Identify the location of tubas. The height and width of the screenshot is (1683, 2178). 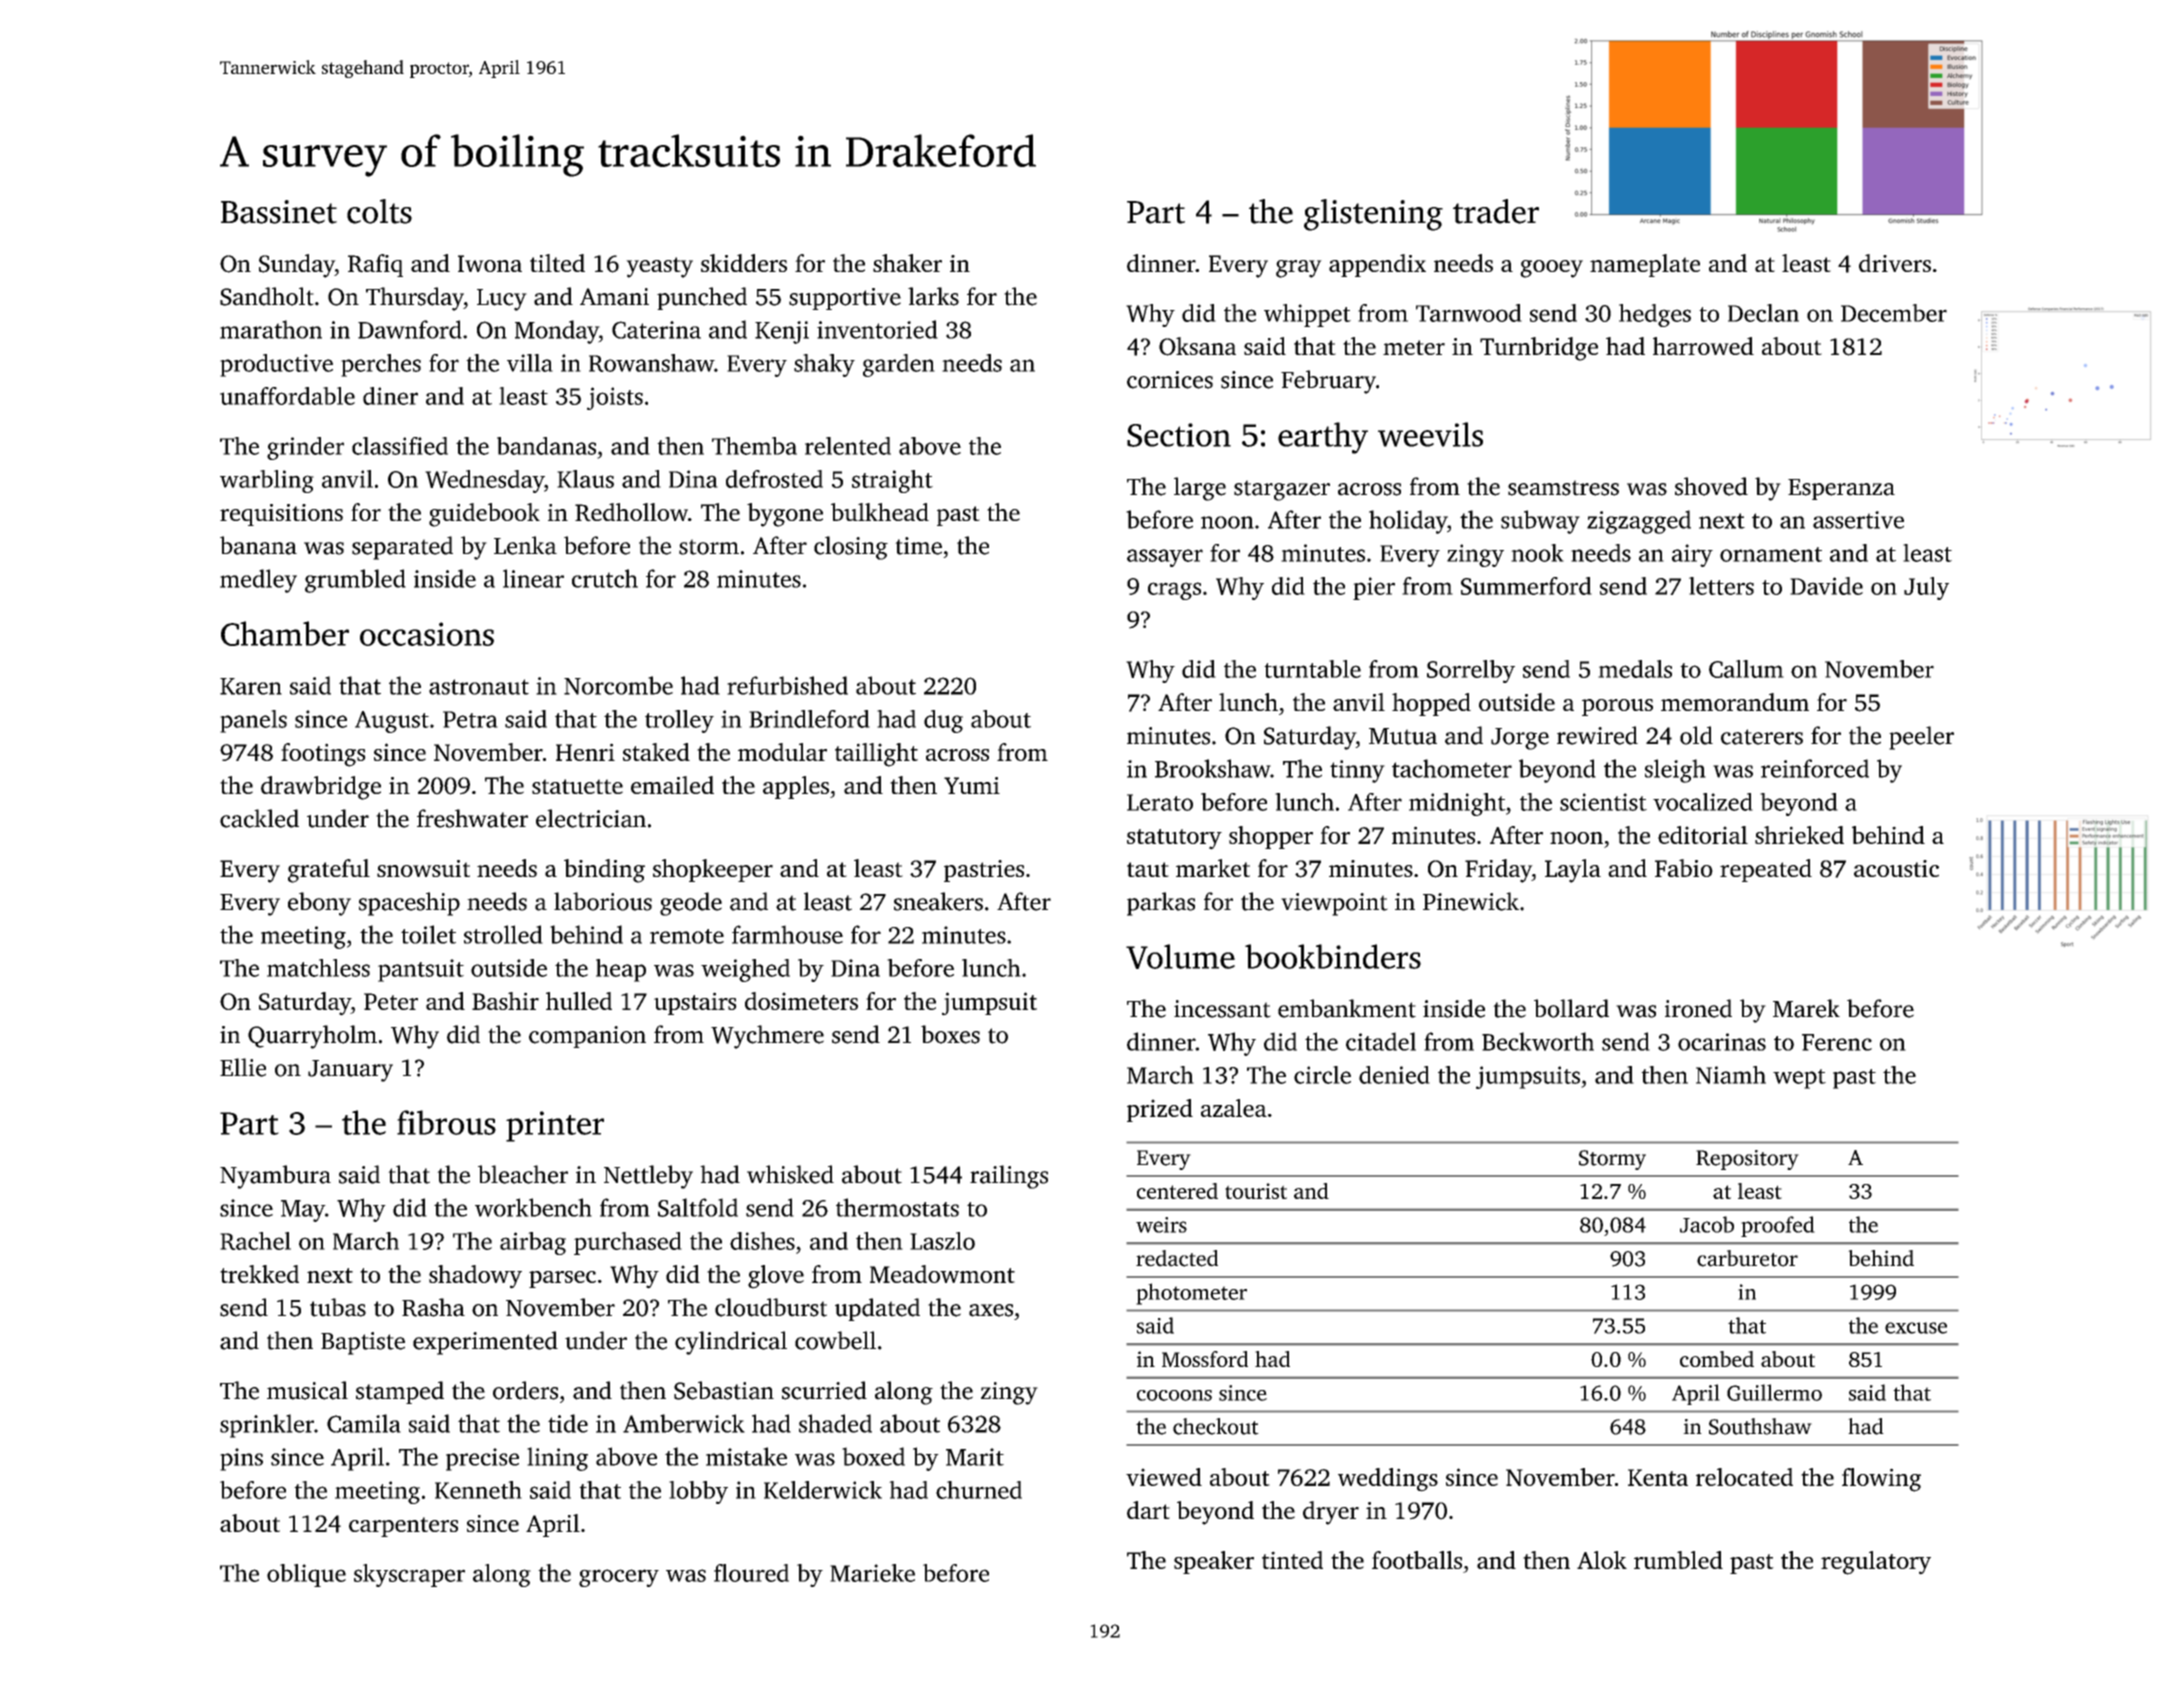
(338, 1307).
